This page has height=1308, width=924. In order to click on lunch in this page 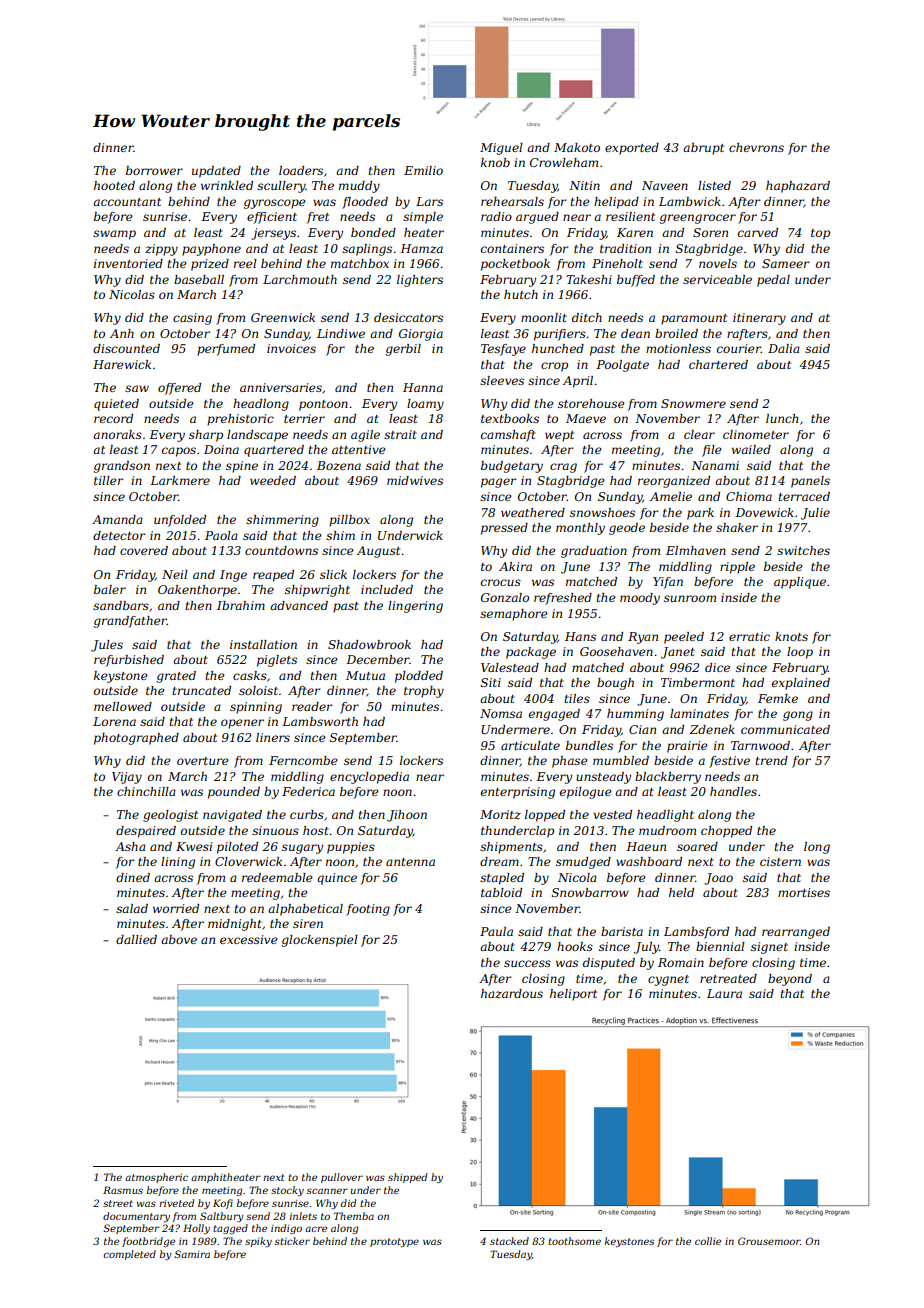, I will do `click(782, 418)`.
